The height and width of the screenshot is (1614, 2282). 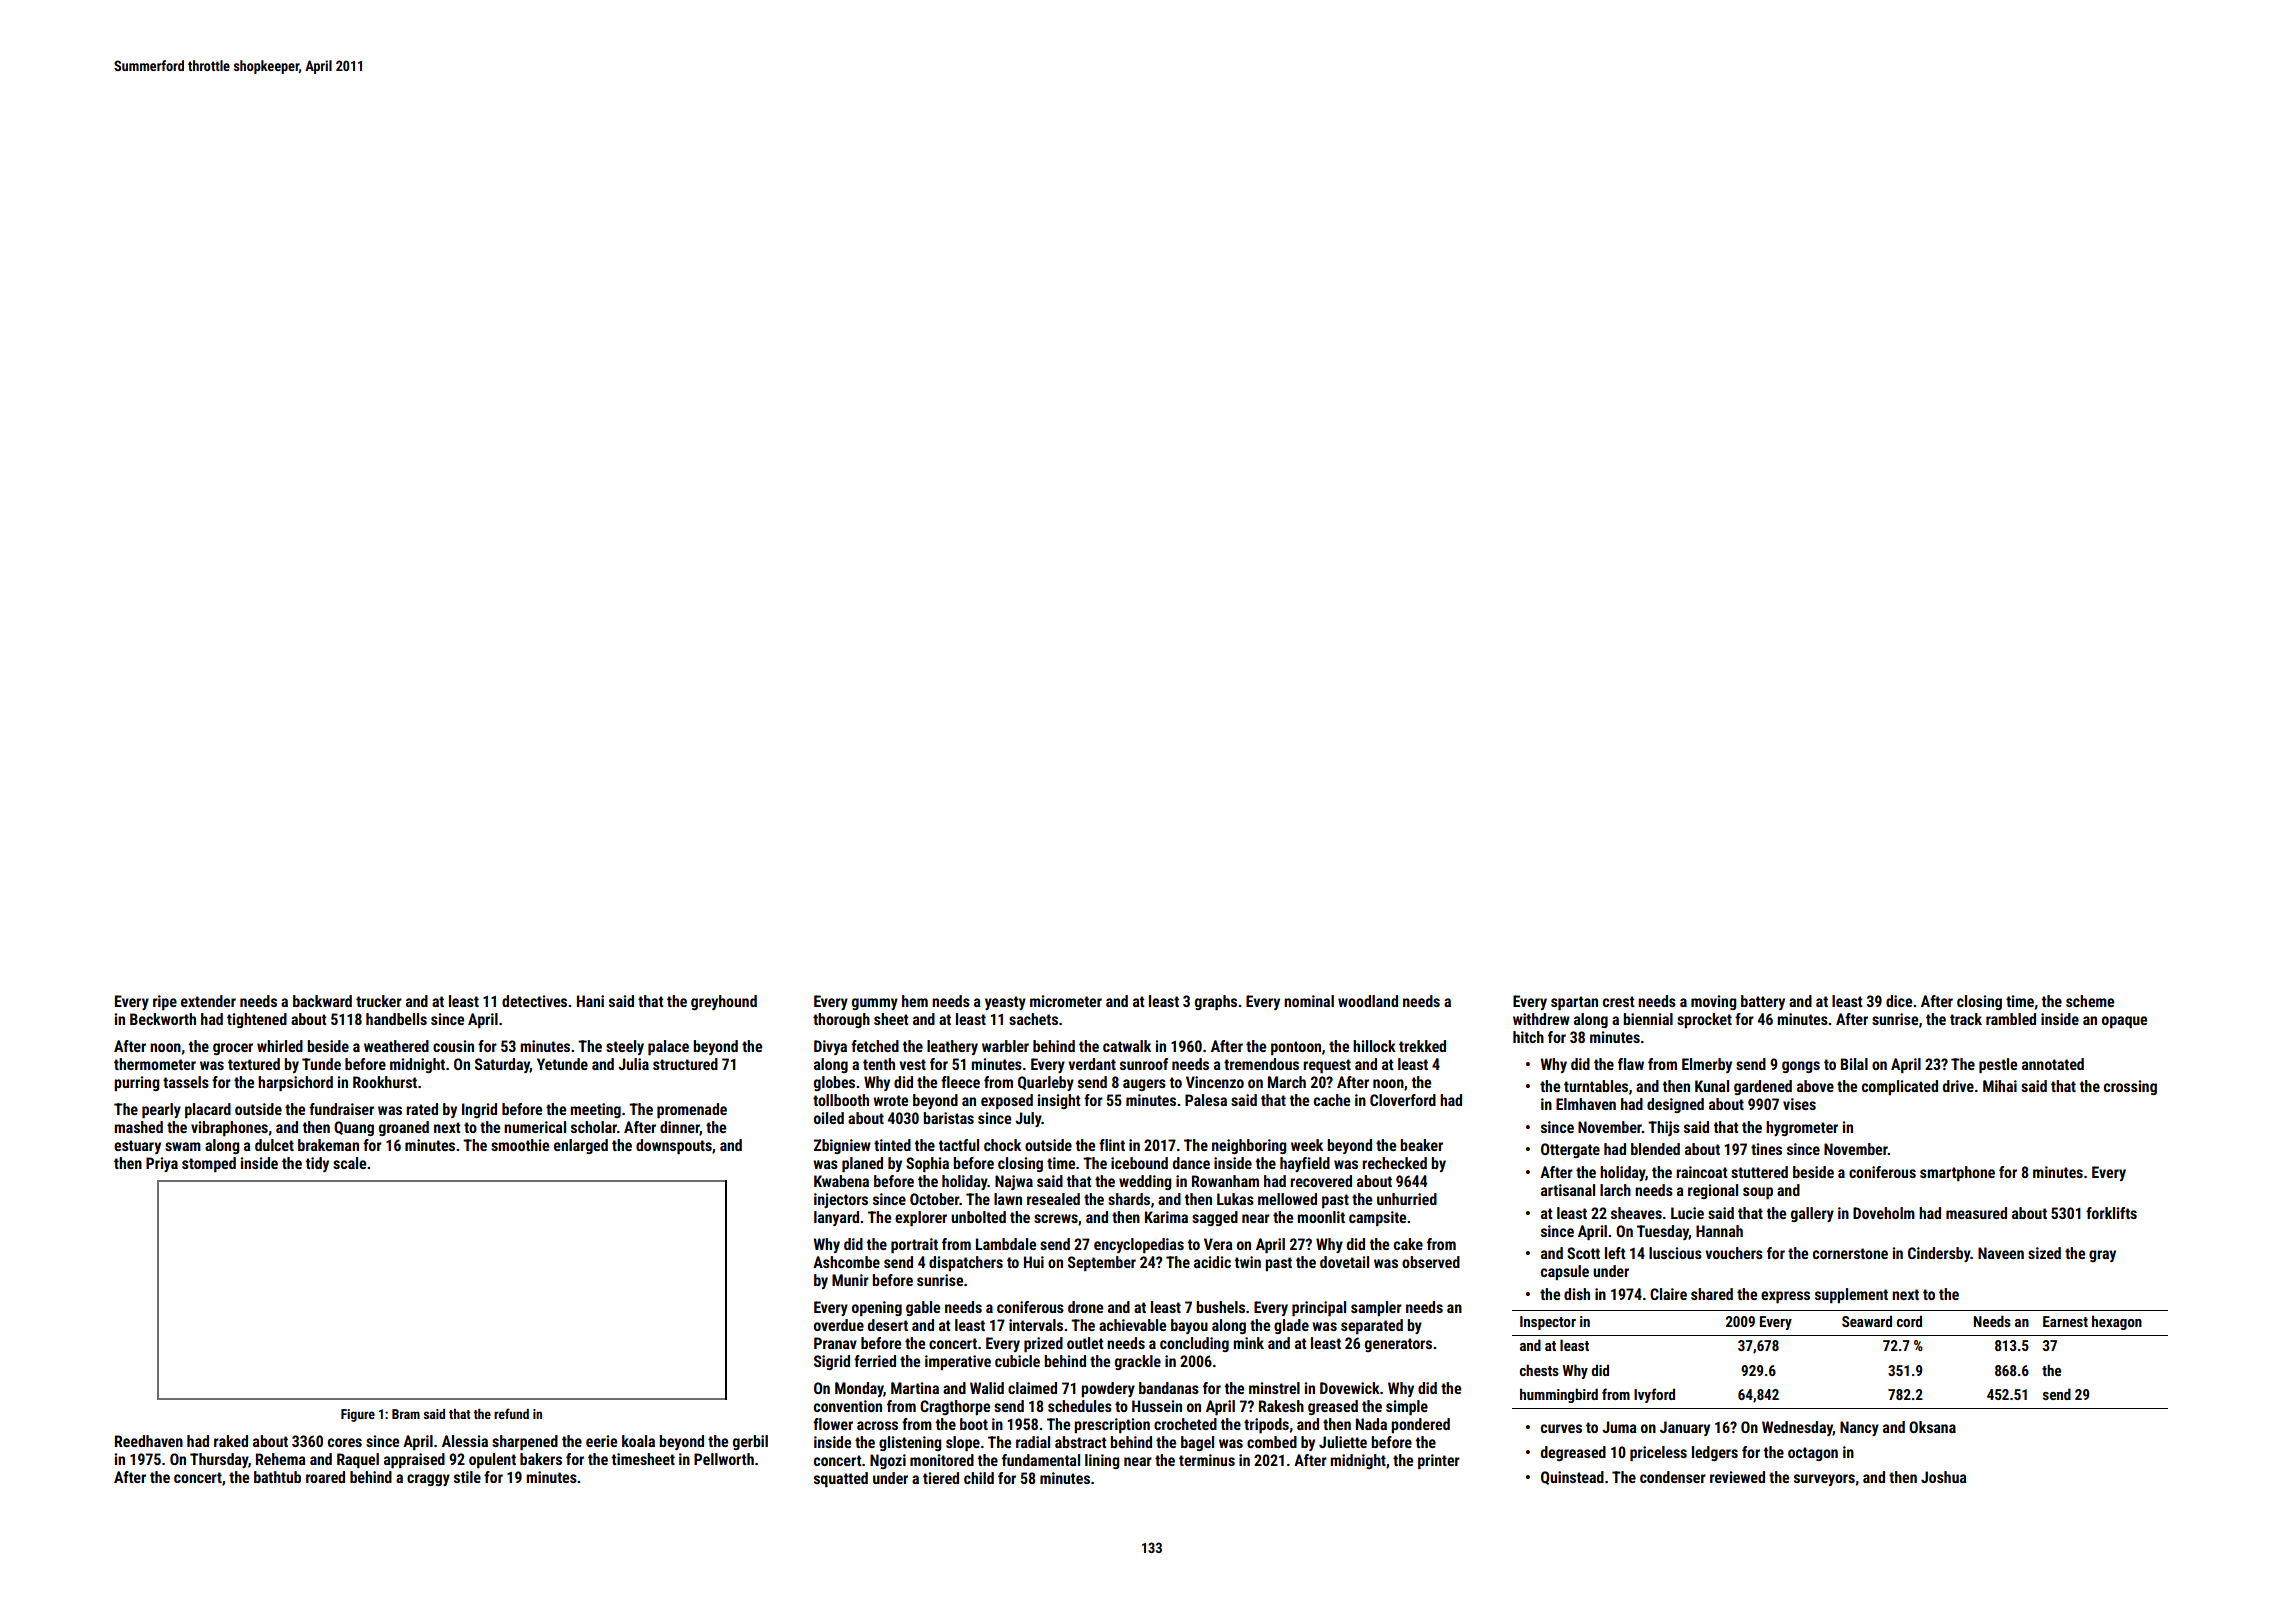 What do you see at coordinates (2111, 1213) in the screenshot?
I see `forklifts` at bounding box center [2111, 1213].
